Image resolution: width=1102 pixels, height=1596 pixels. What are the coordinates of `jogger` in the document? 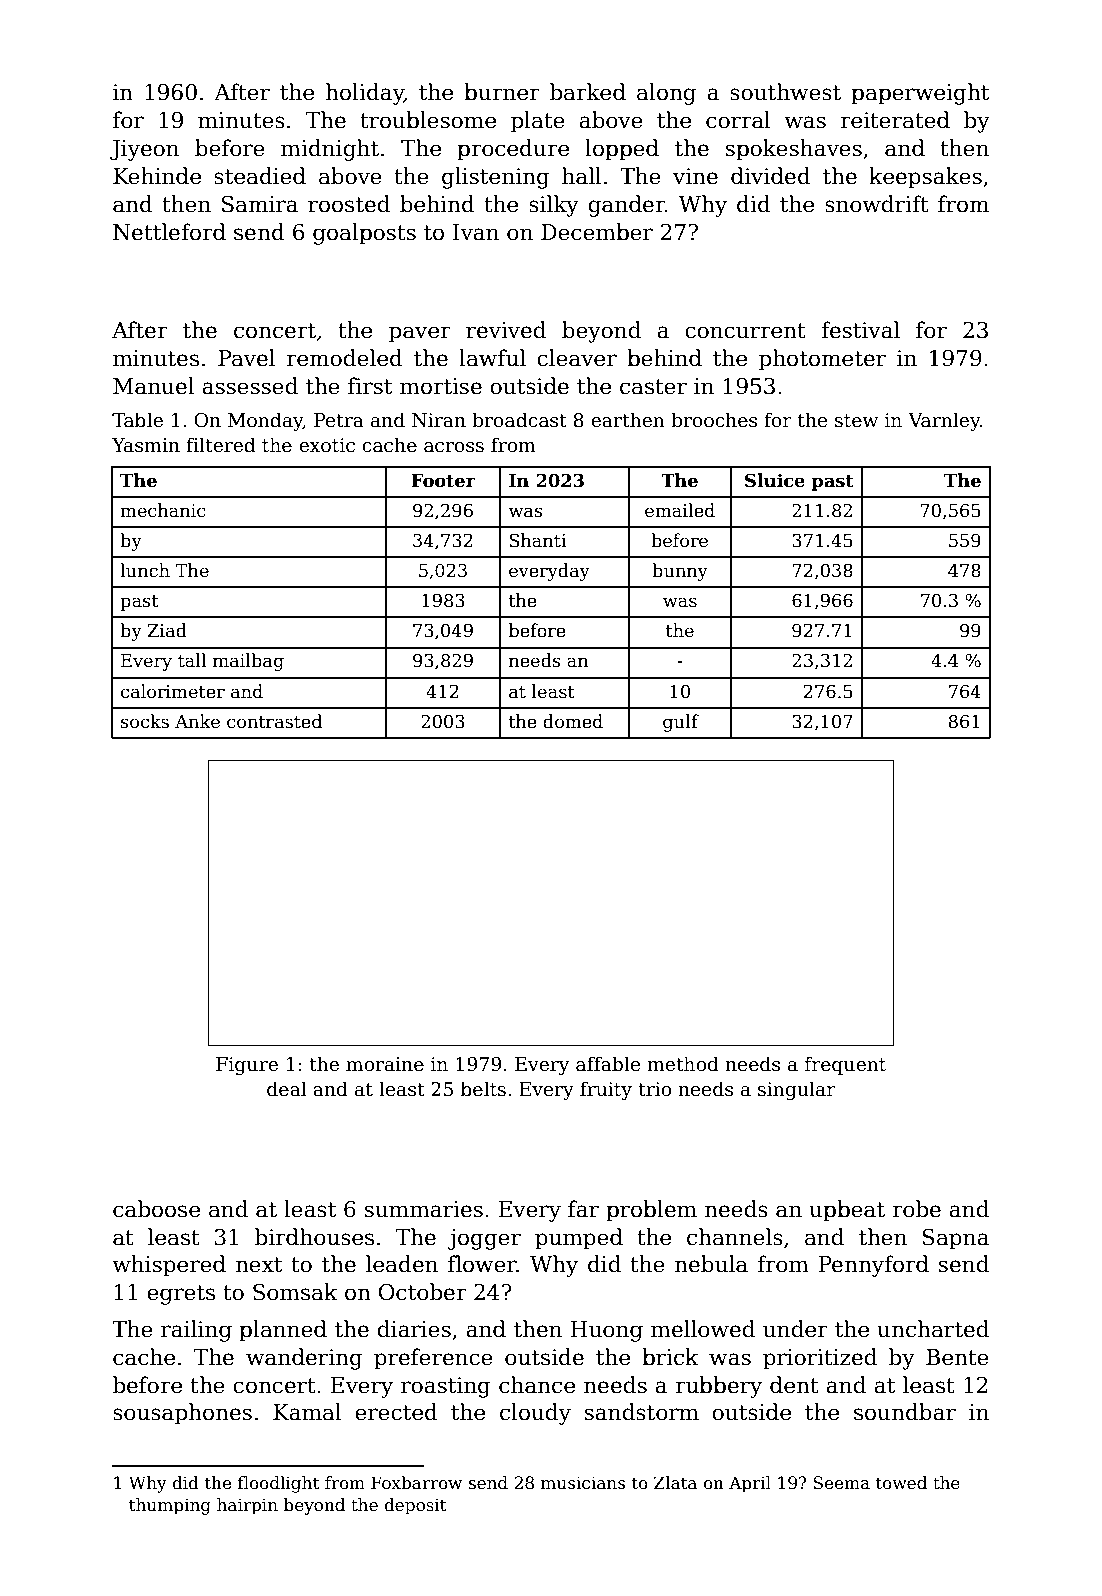 It's located at (484, 1239).
